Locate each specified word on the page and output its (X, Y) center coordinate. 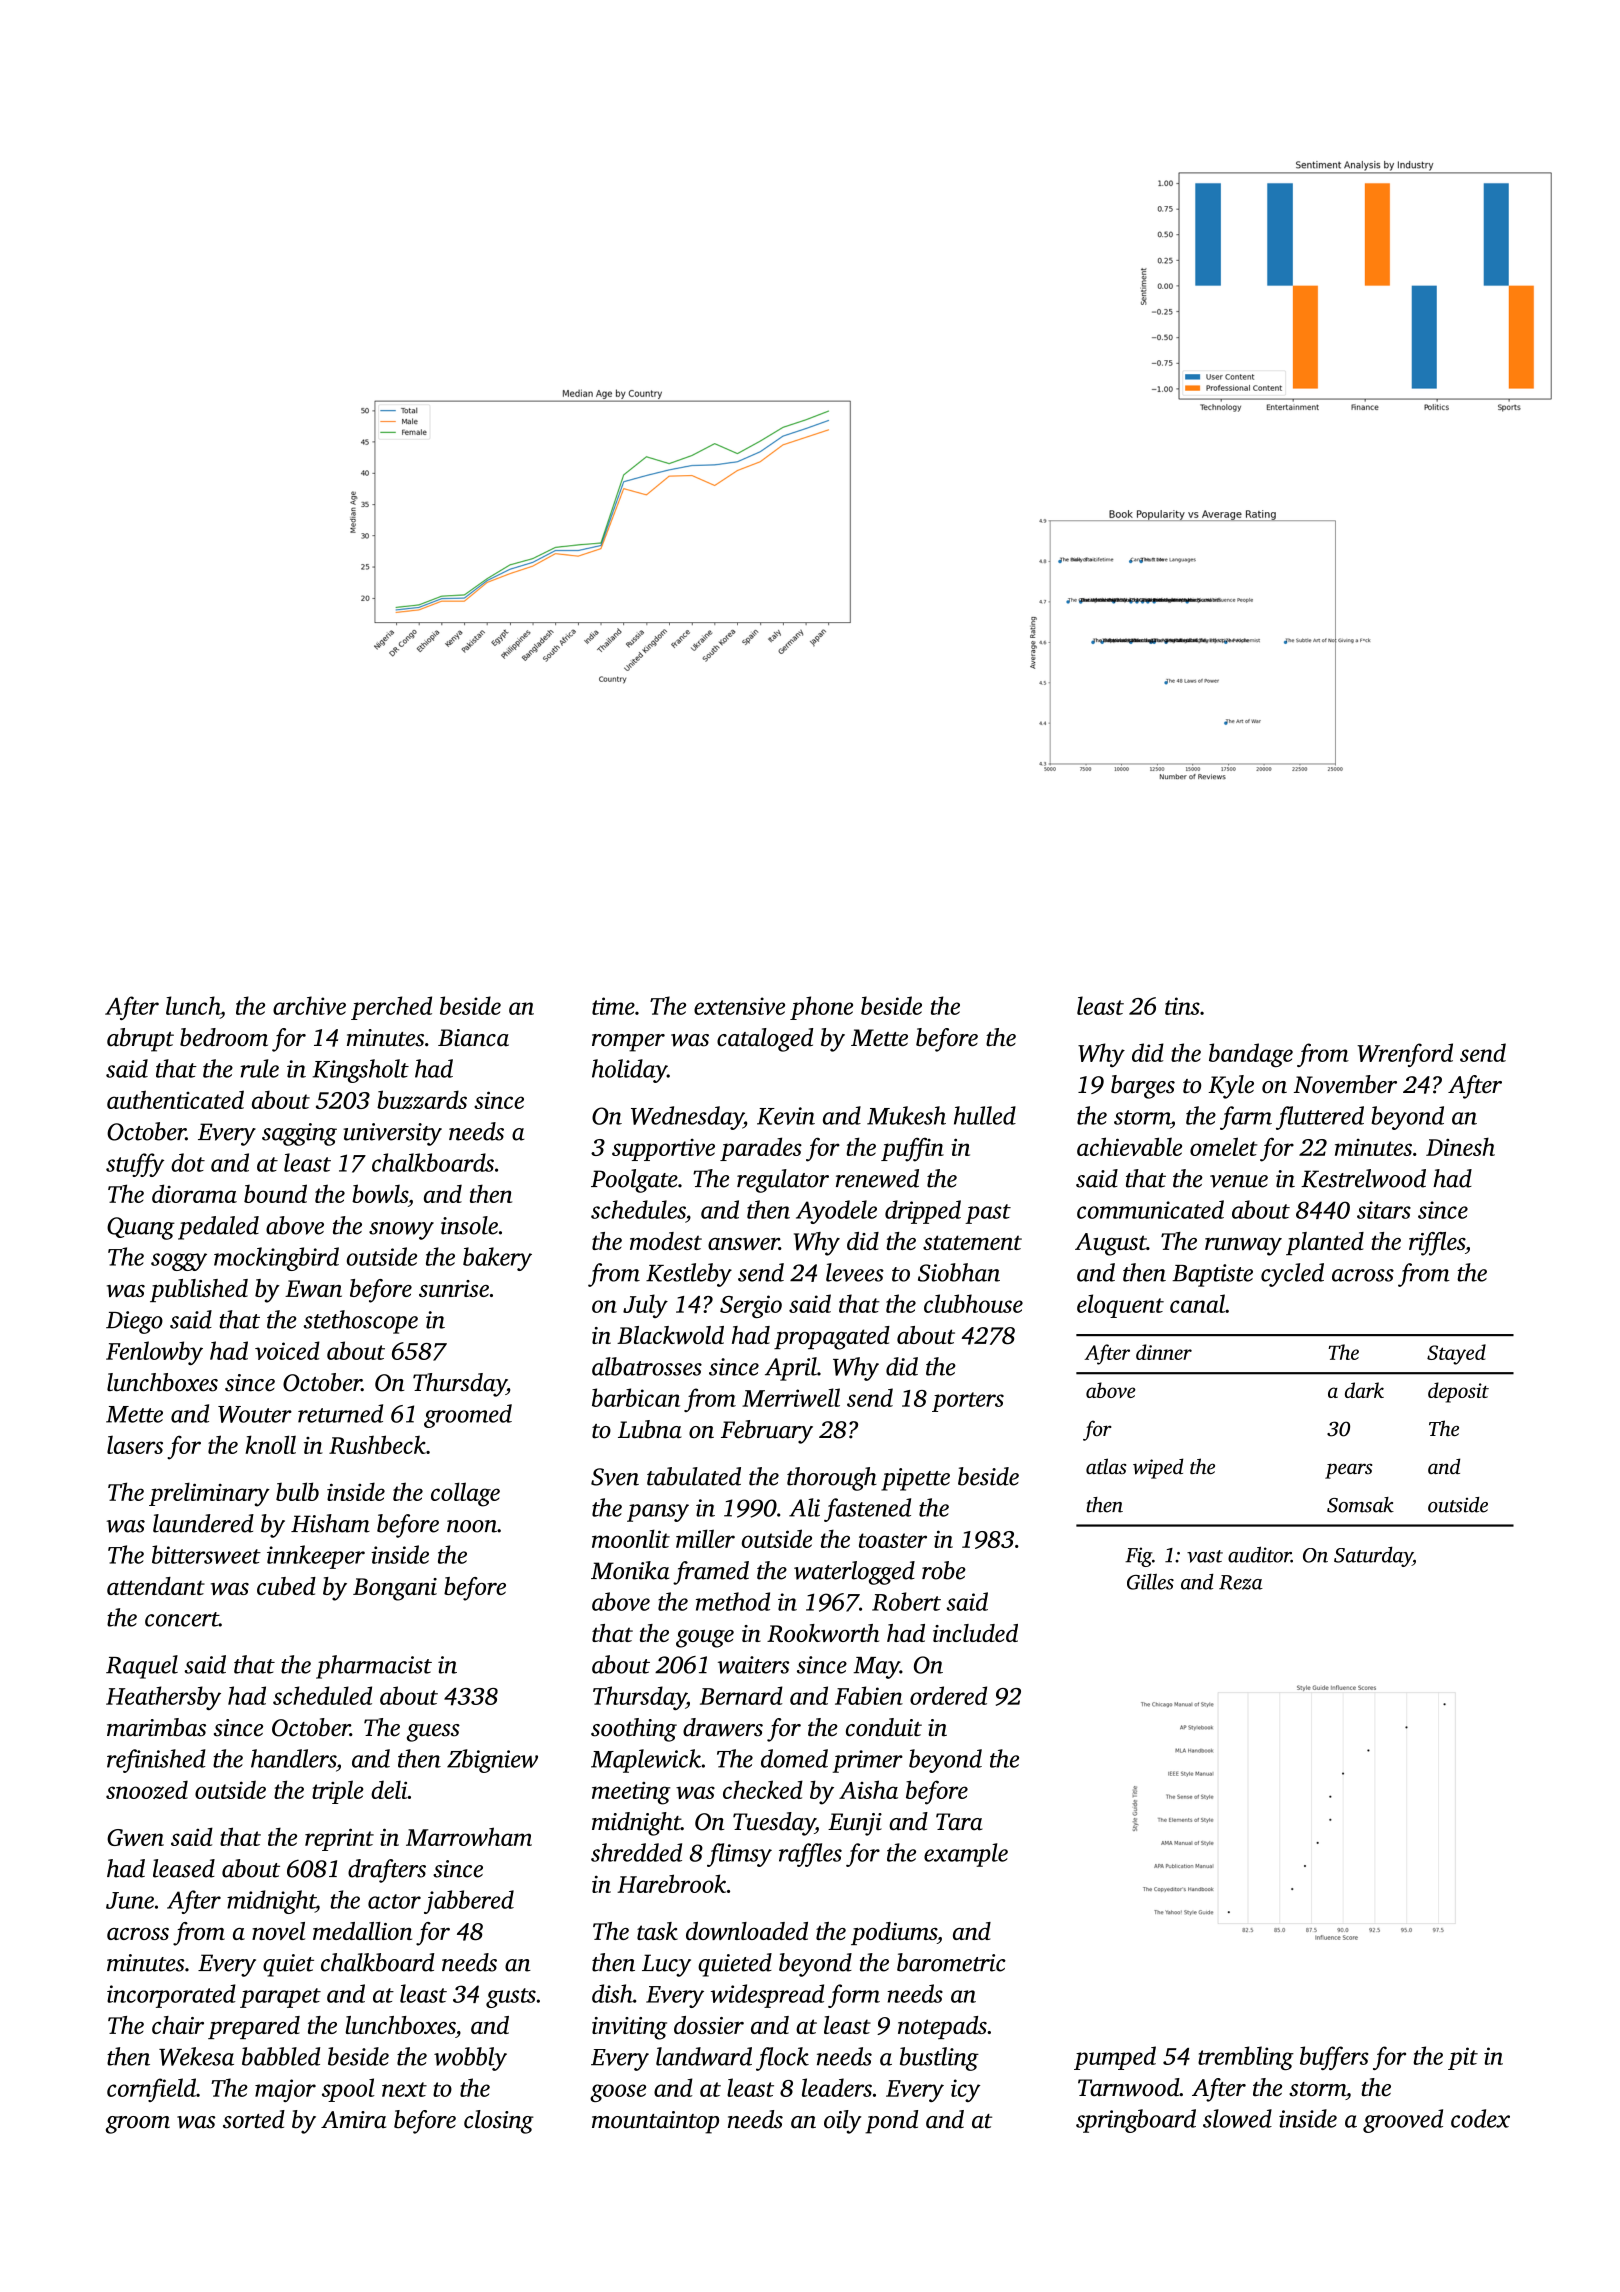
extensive (739, 1006)
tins (1182, 1006)
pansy (658, 1513)
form (854, 1996)
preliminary (209, 1494)
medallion (362, 1931)
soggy (179, 1262)
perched (391, 1008)
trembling (1246, 2058)
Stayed (1456, 1354)
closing (499, 2122)
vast (1205, 1556)
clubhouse (973, 1303)
